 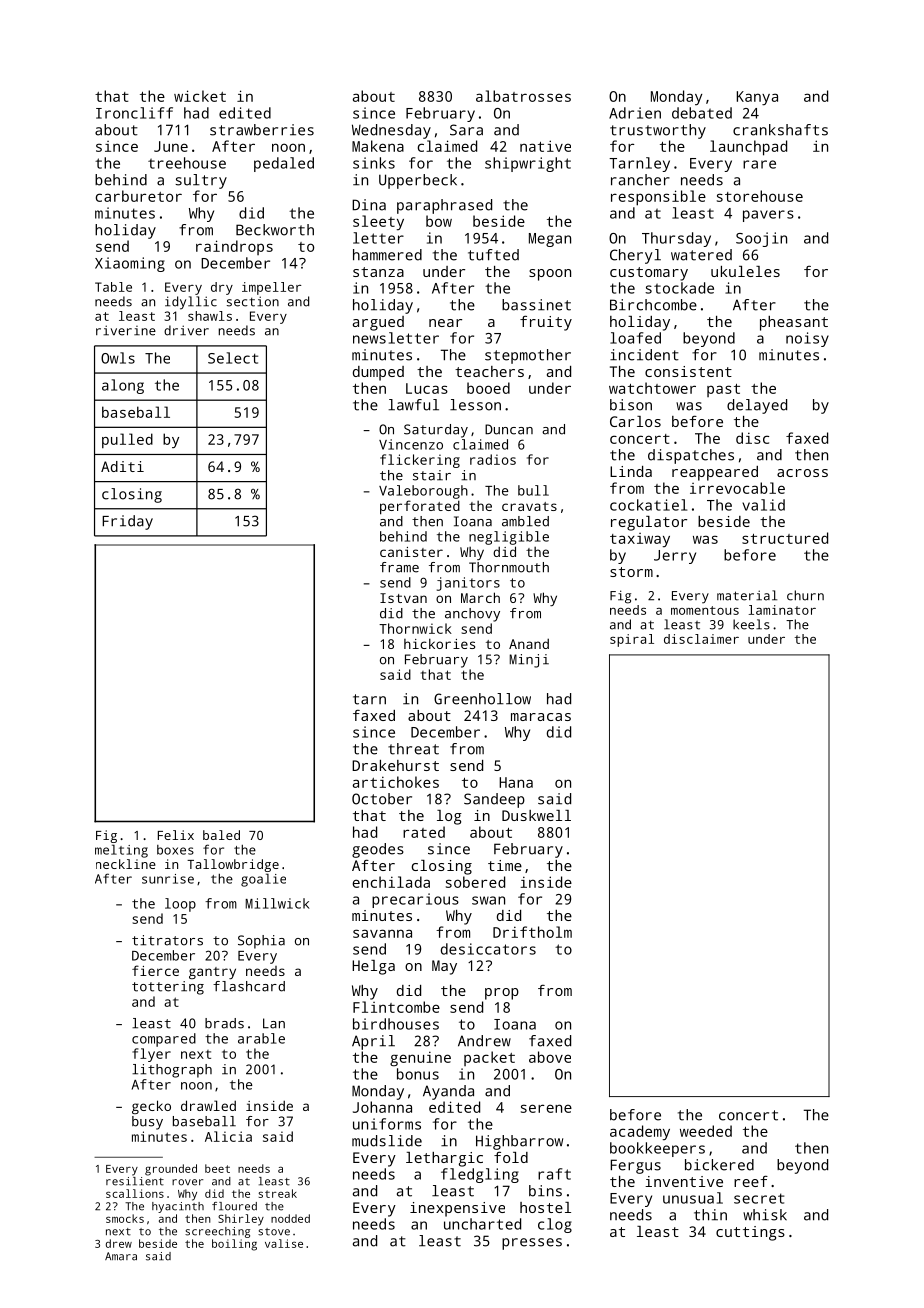 I want to click on uncharted, so click(x=482, y=1224).
